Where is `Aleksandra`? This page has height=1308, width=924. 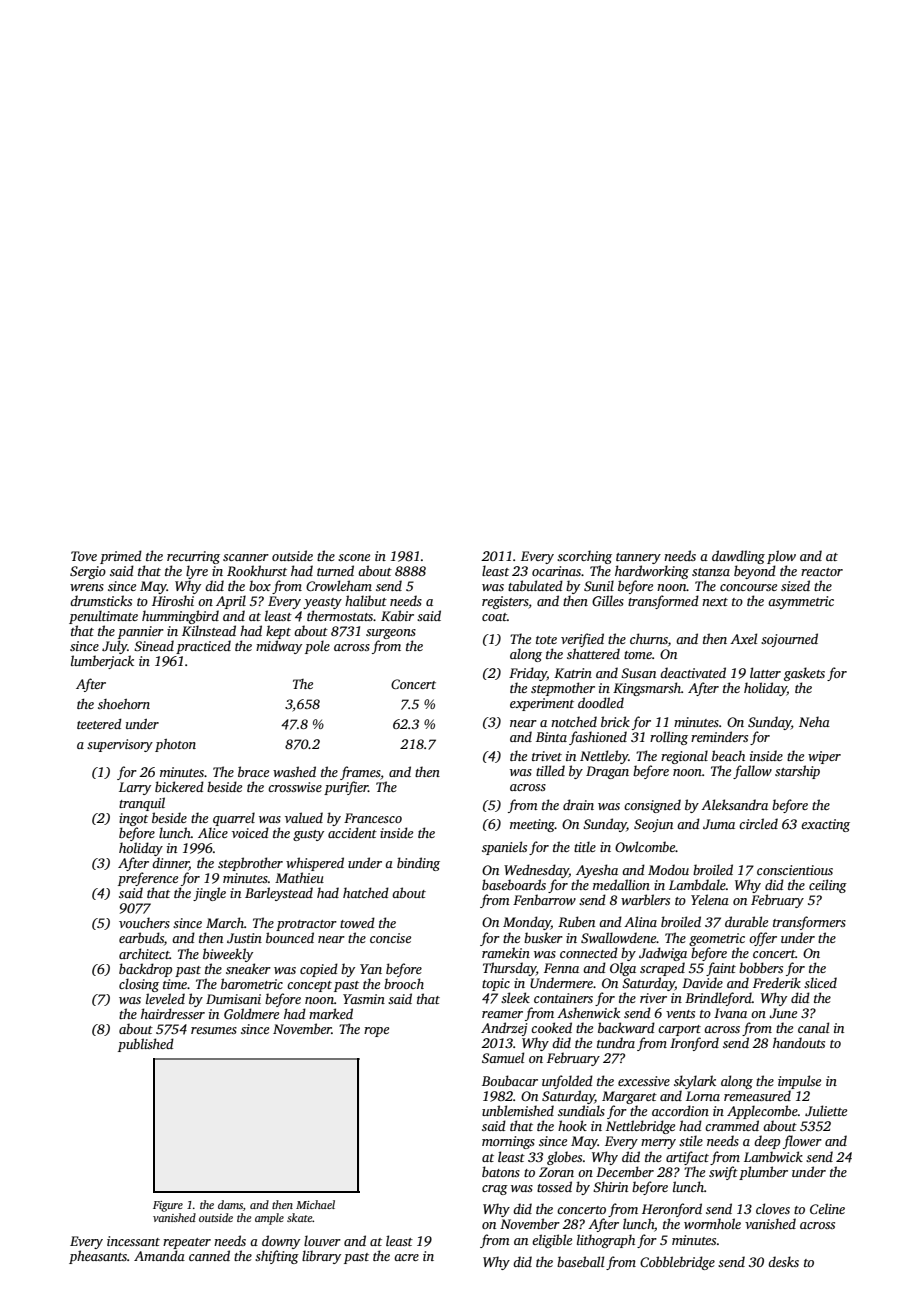
Aleksandra is located at coordinates (734, 804).
